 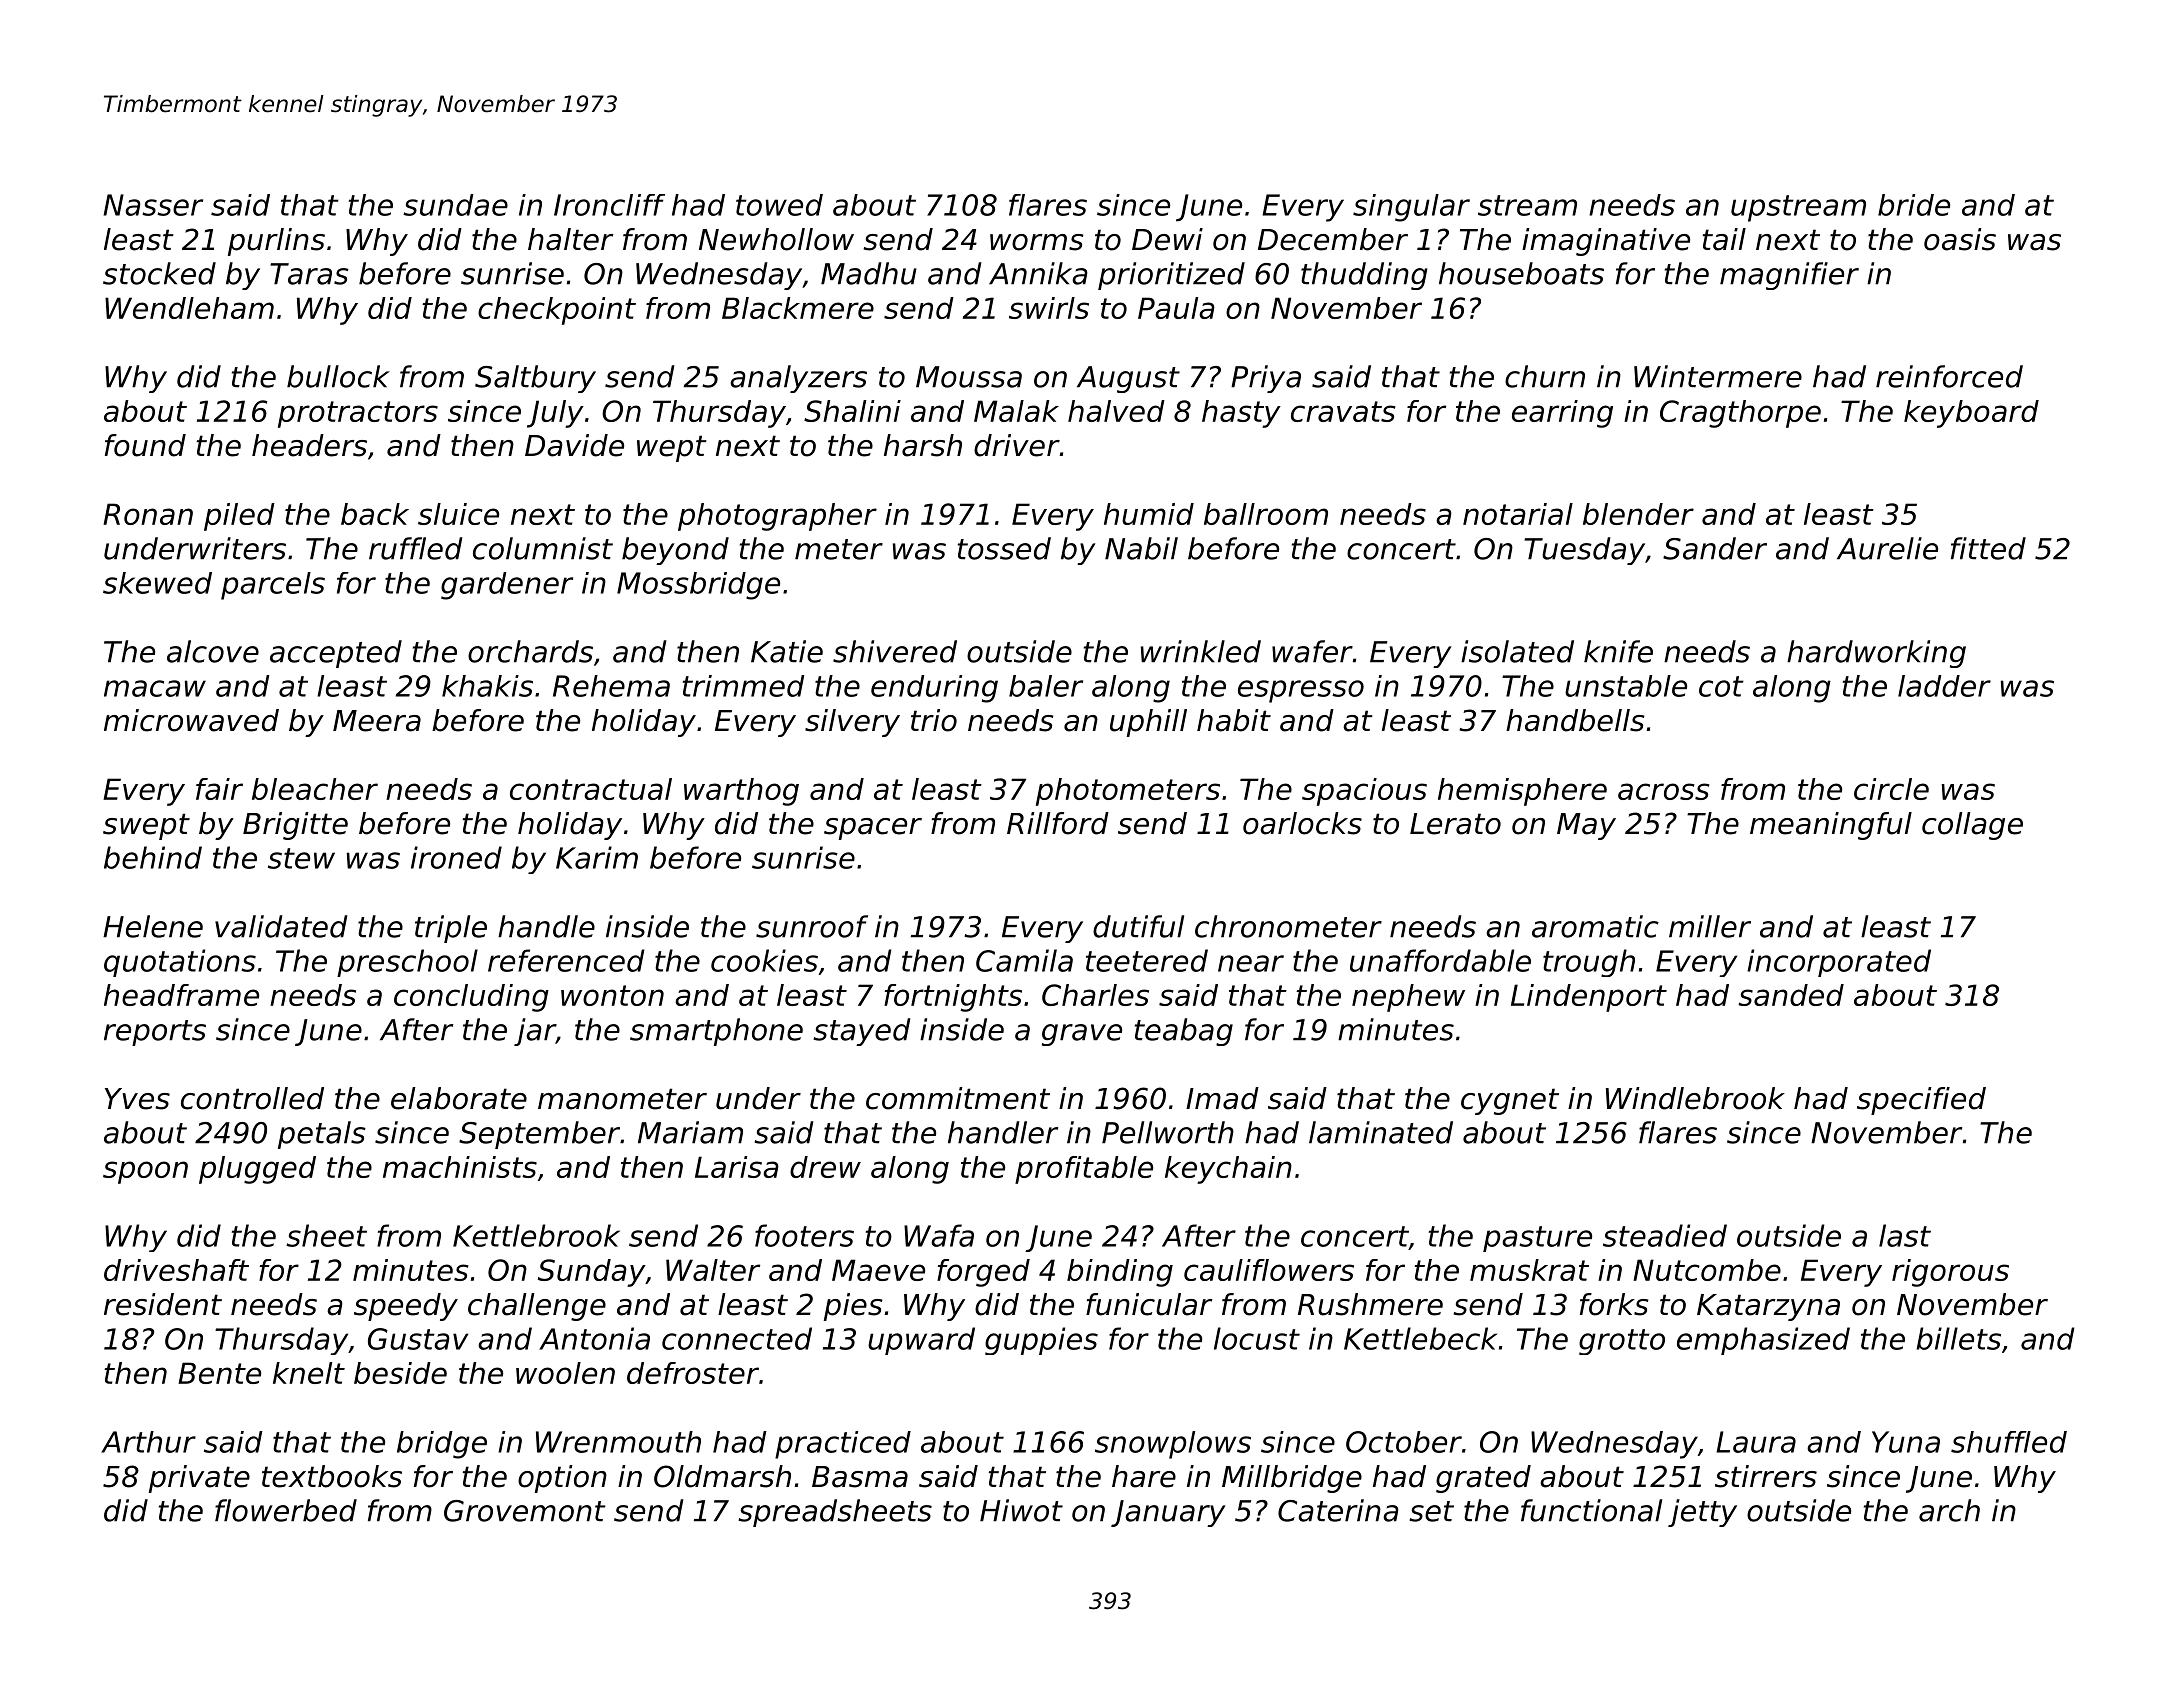 What do you see at coordinates (609, 205) in the image?
I see `Ironcliff` at bounding box center [609, 205].
